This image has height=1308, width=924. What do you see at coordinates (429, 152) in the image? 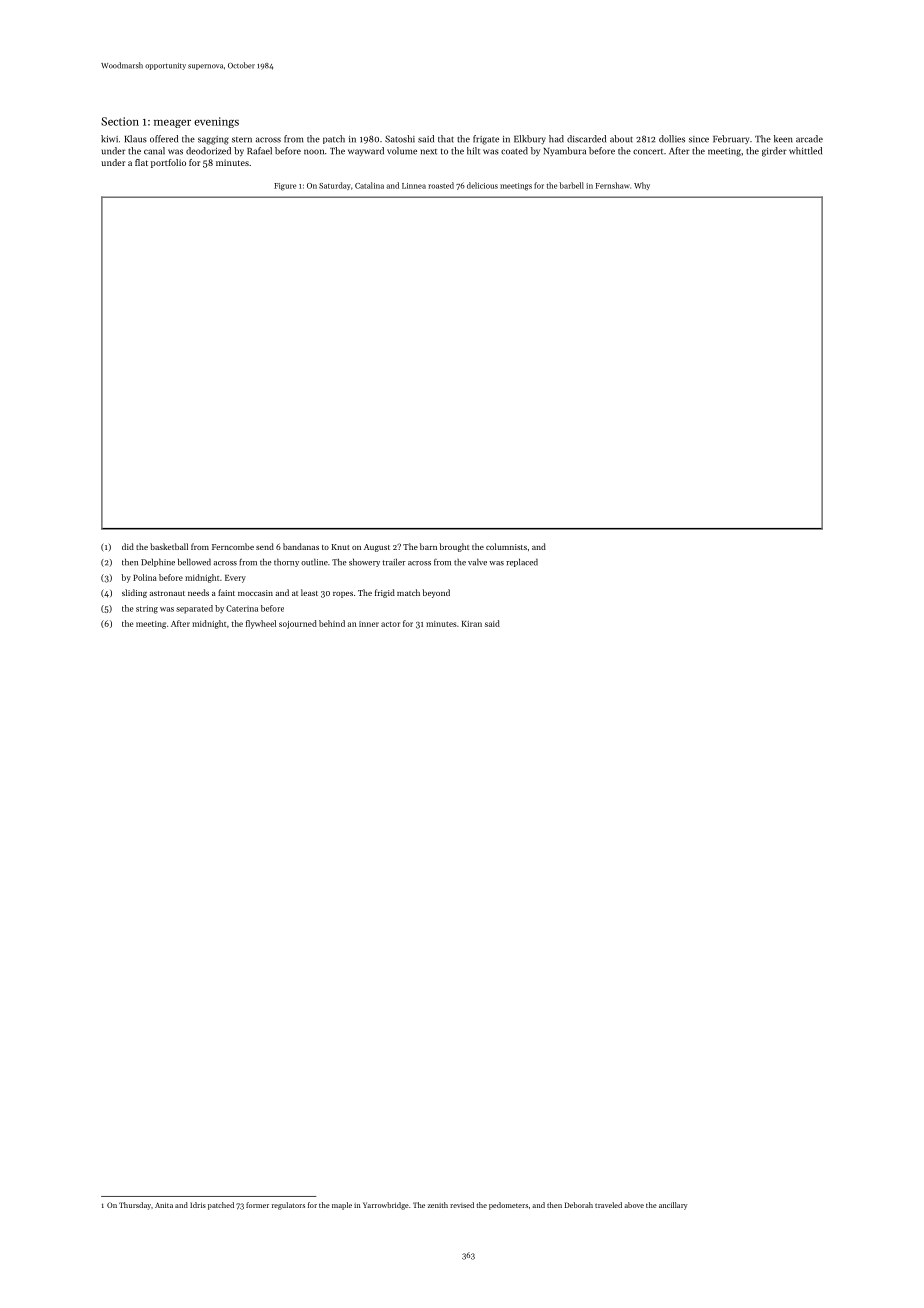
I see `next` at bounding box center [429, 152].
